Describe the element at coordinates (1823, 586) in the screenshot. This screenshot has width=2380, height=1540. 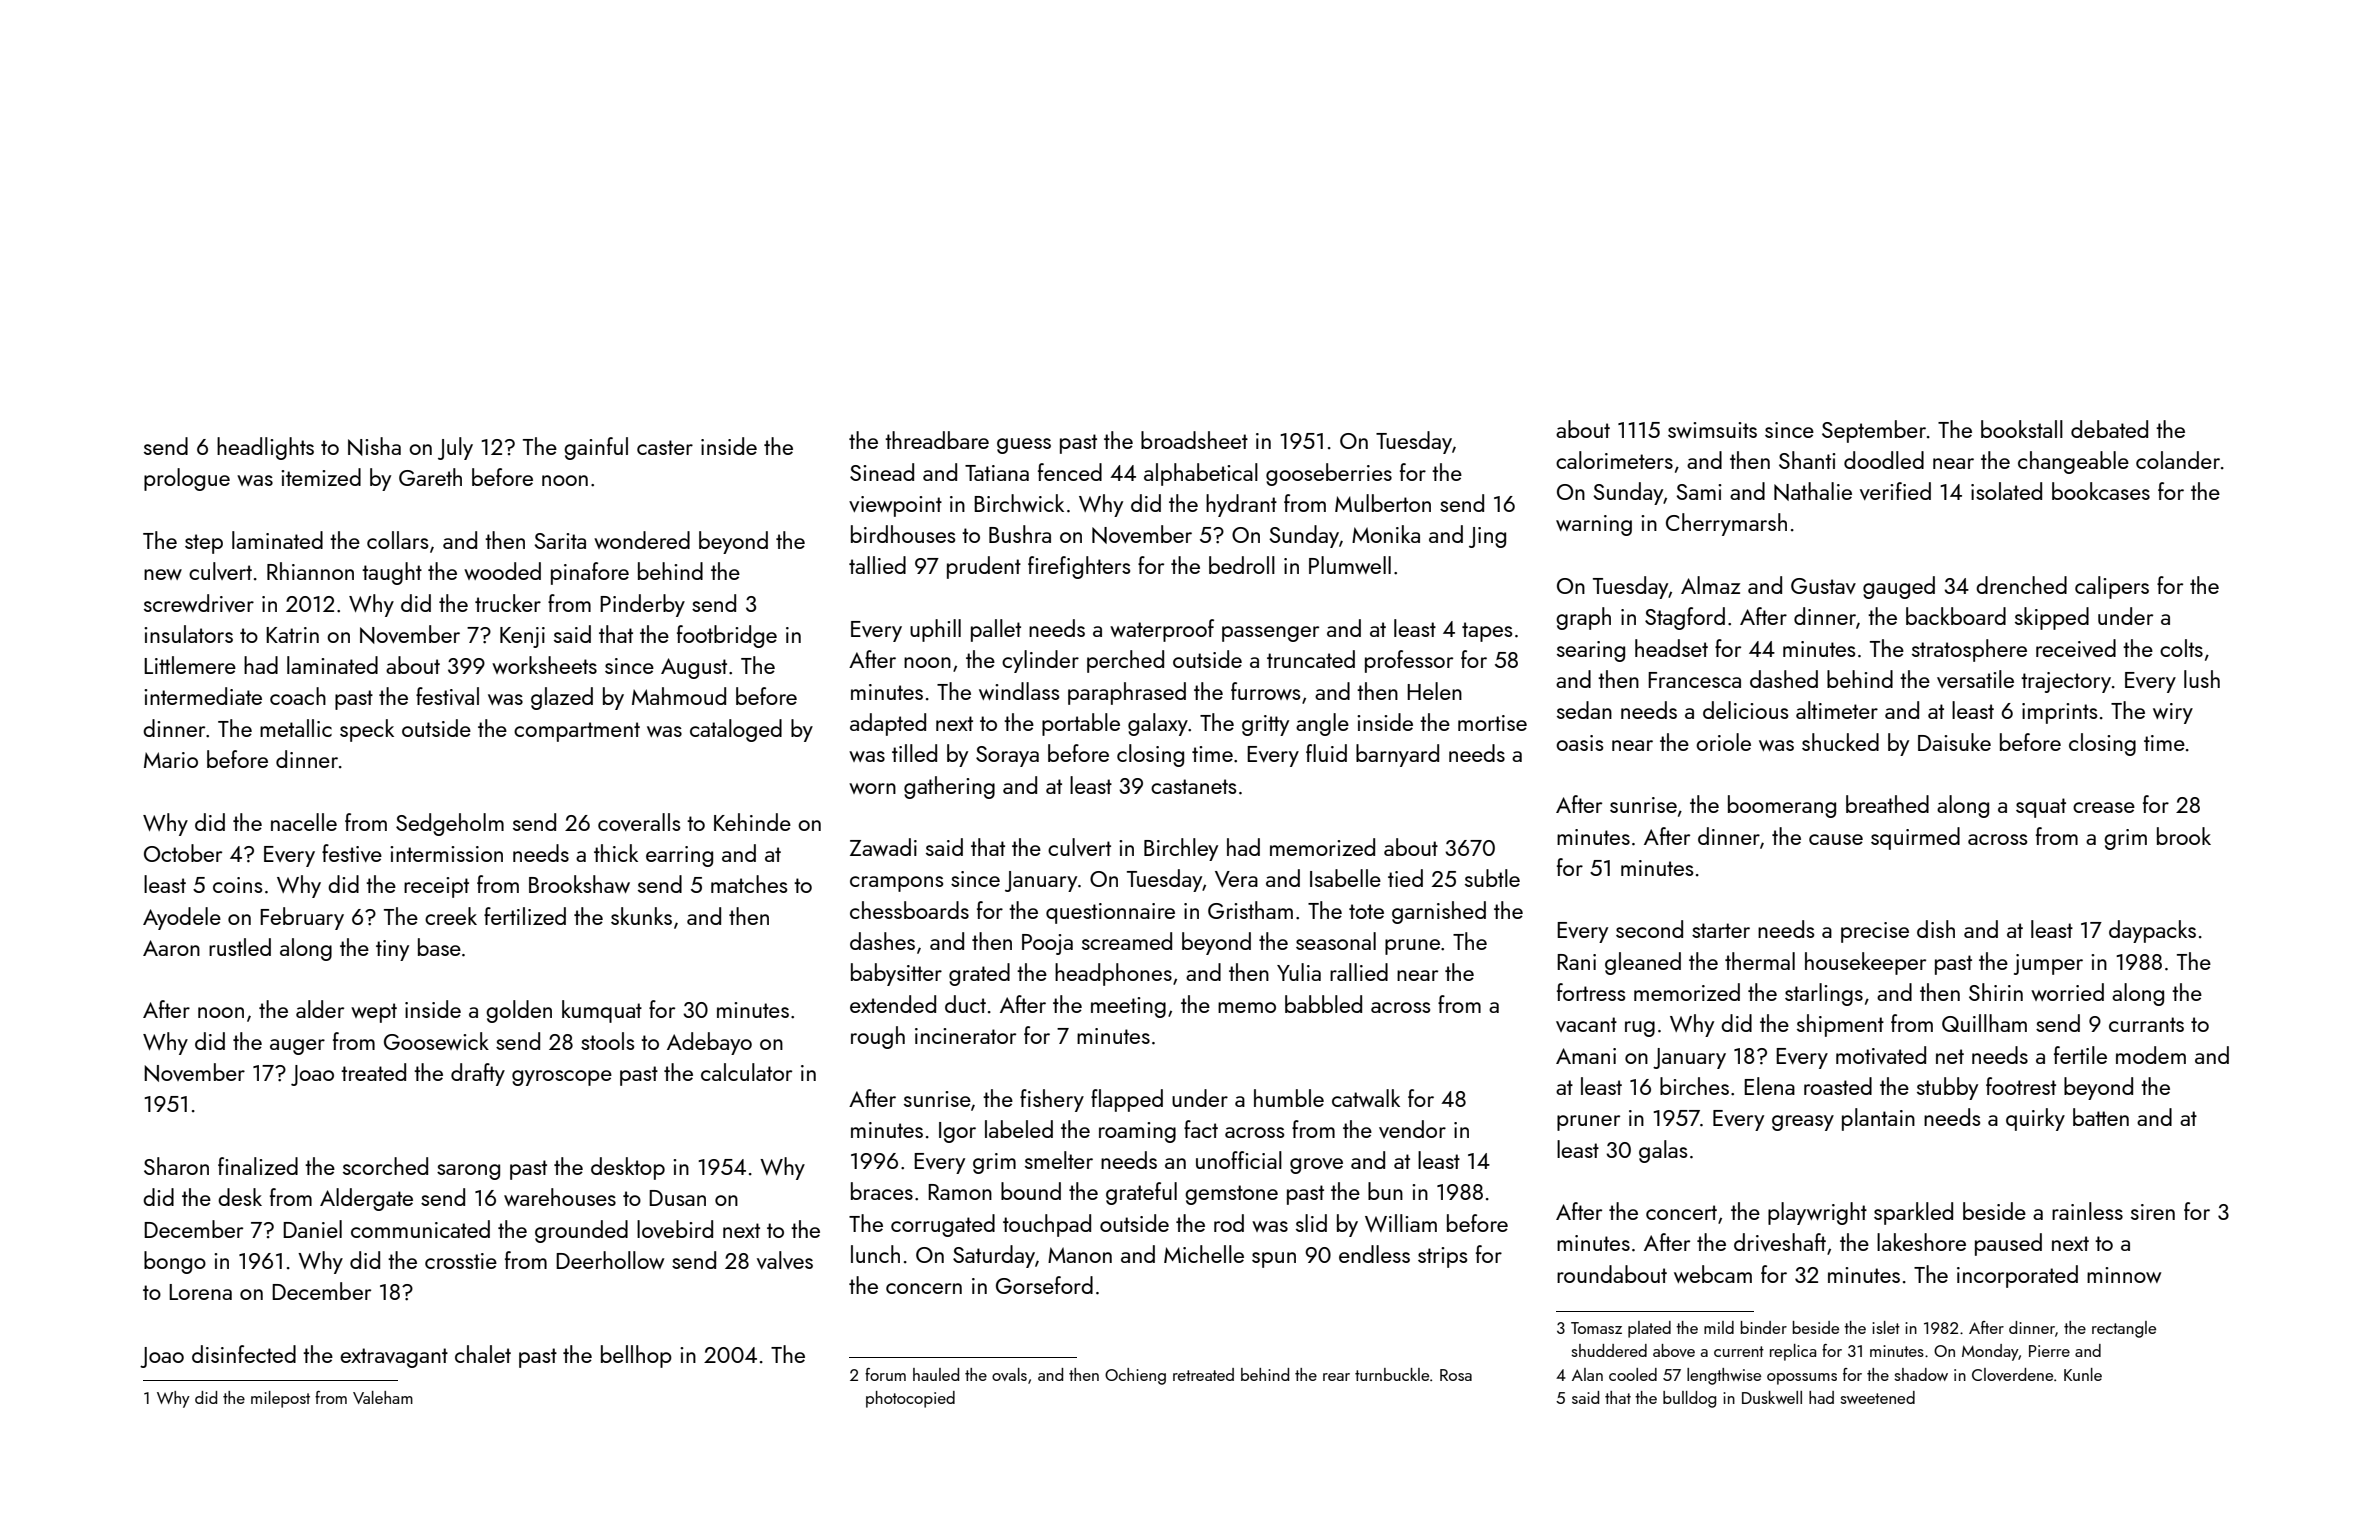
I see `Gustav` at that location.
